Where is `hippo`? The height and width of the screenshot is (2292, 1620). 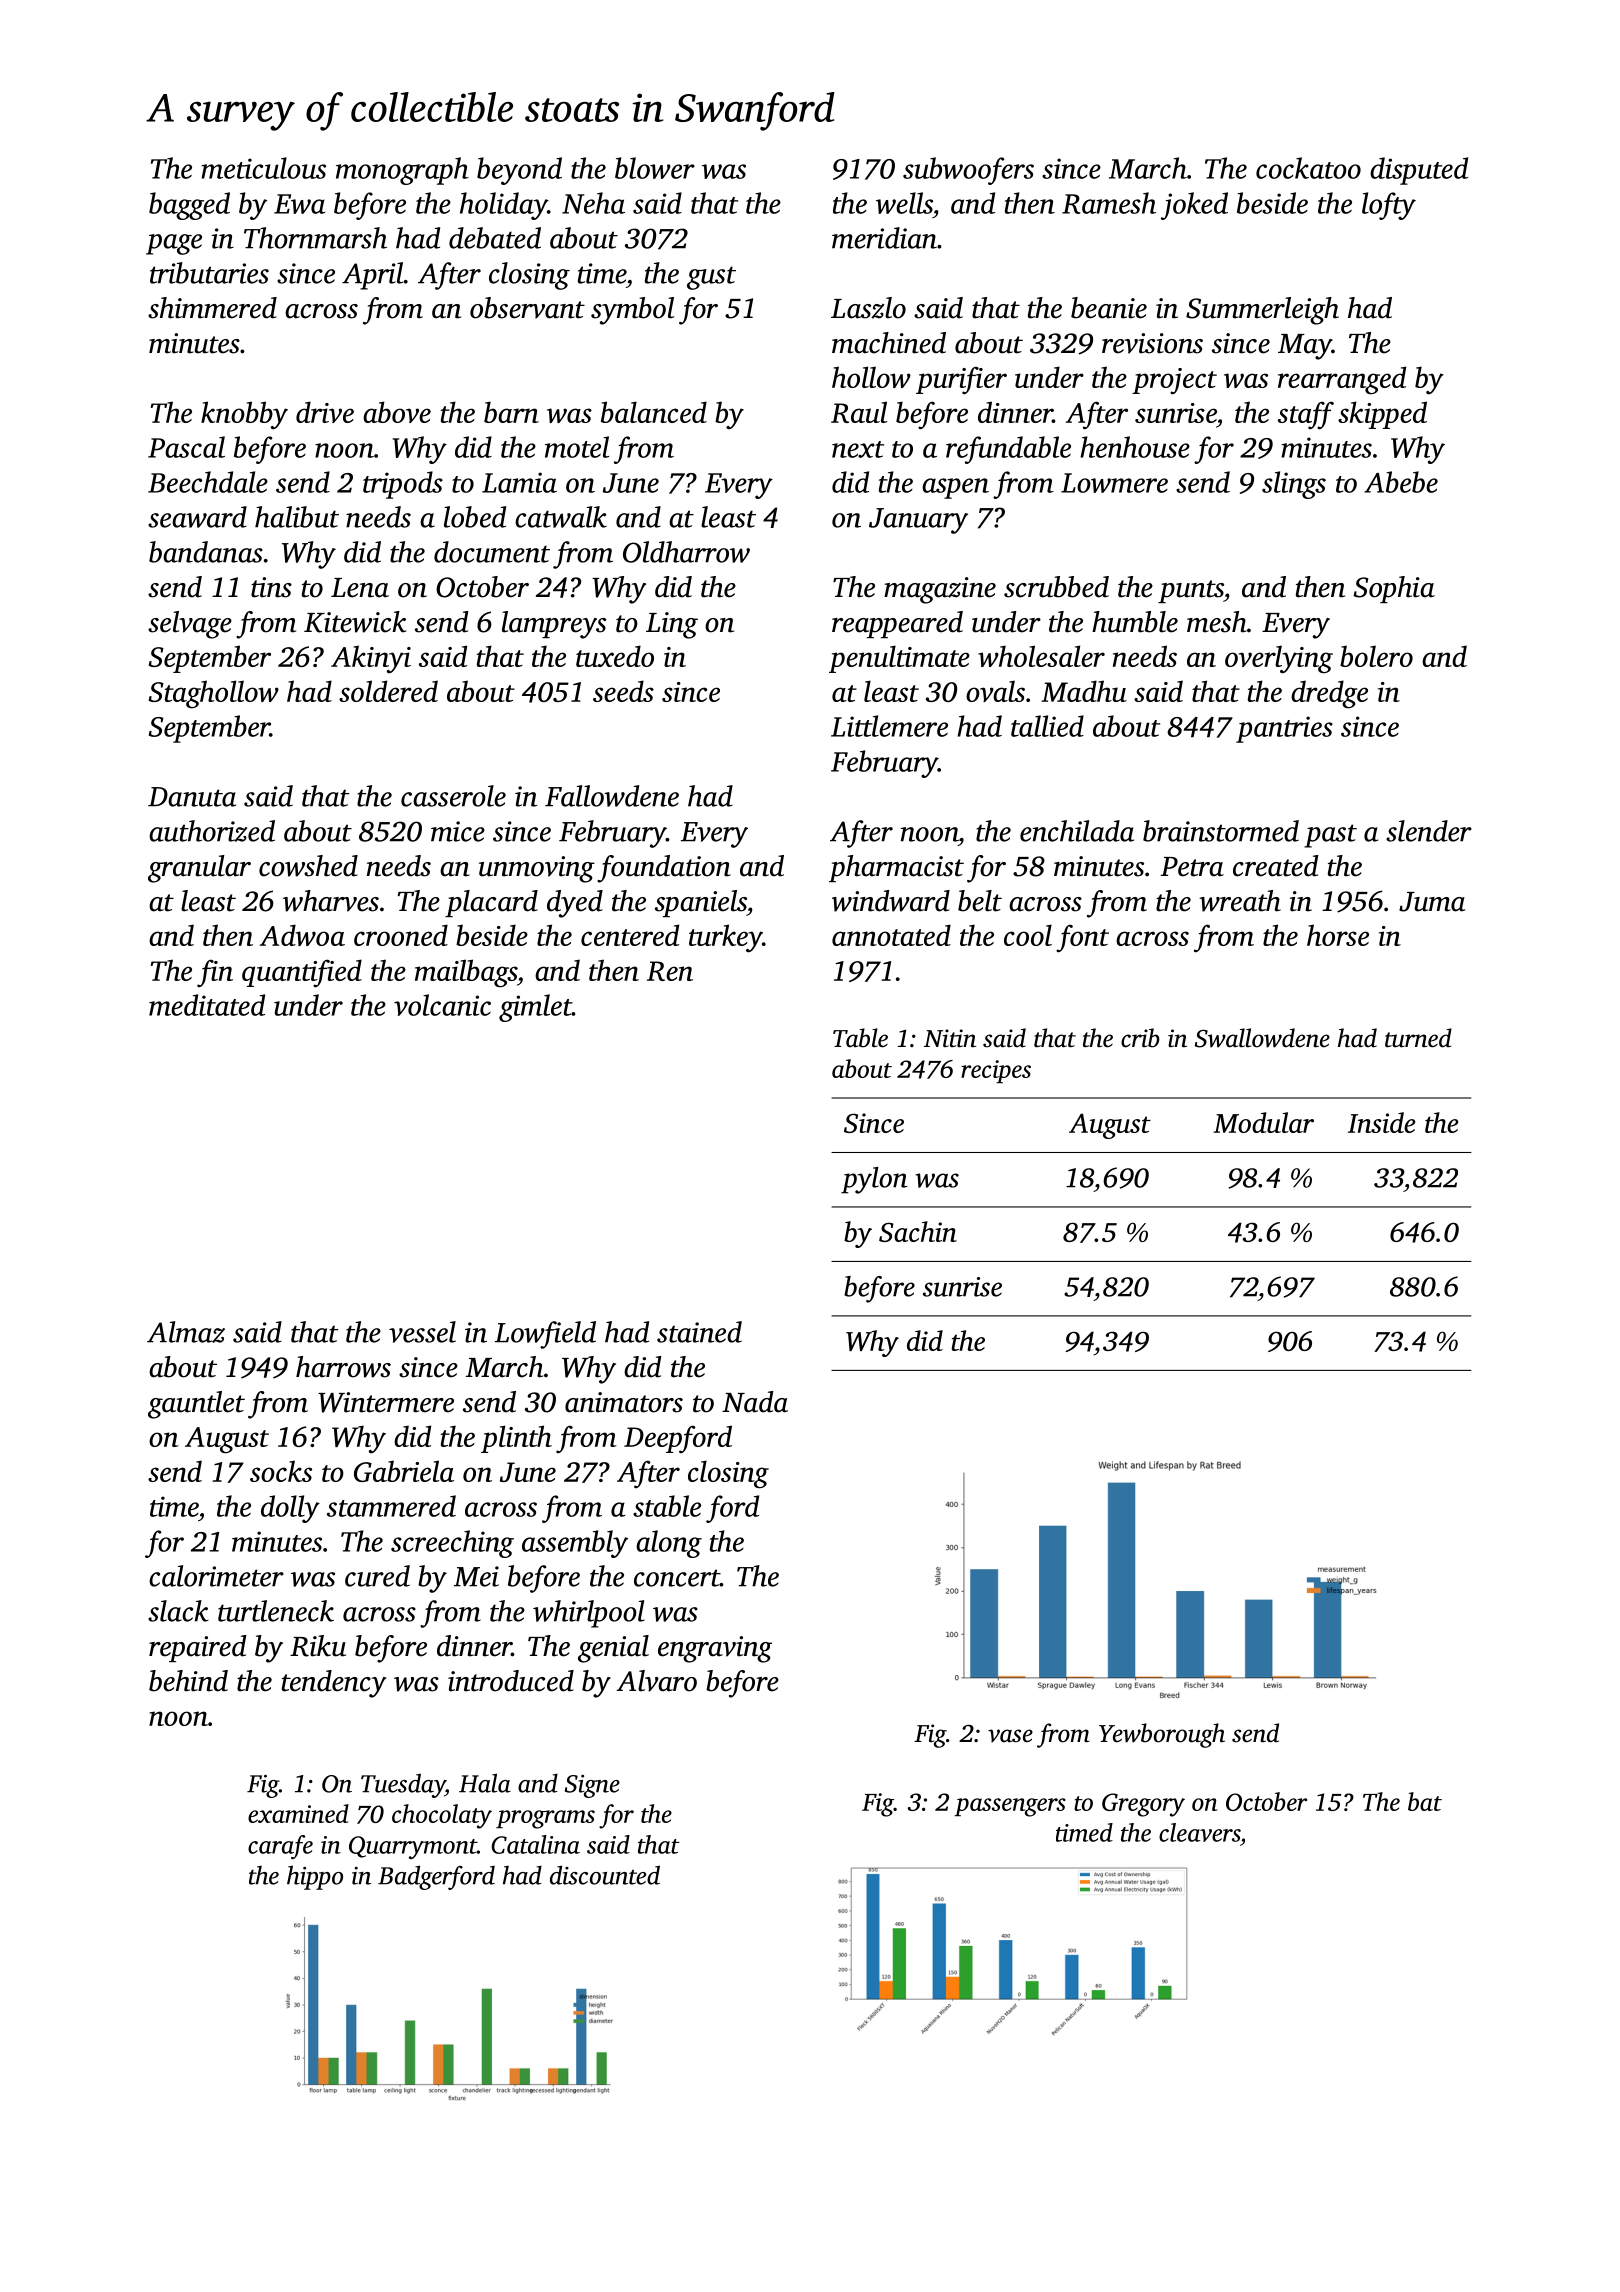 hippo is located at coordinates (315, 1877).
